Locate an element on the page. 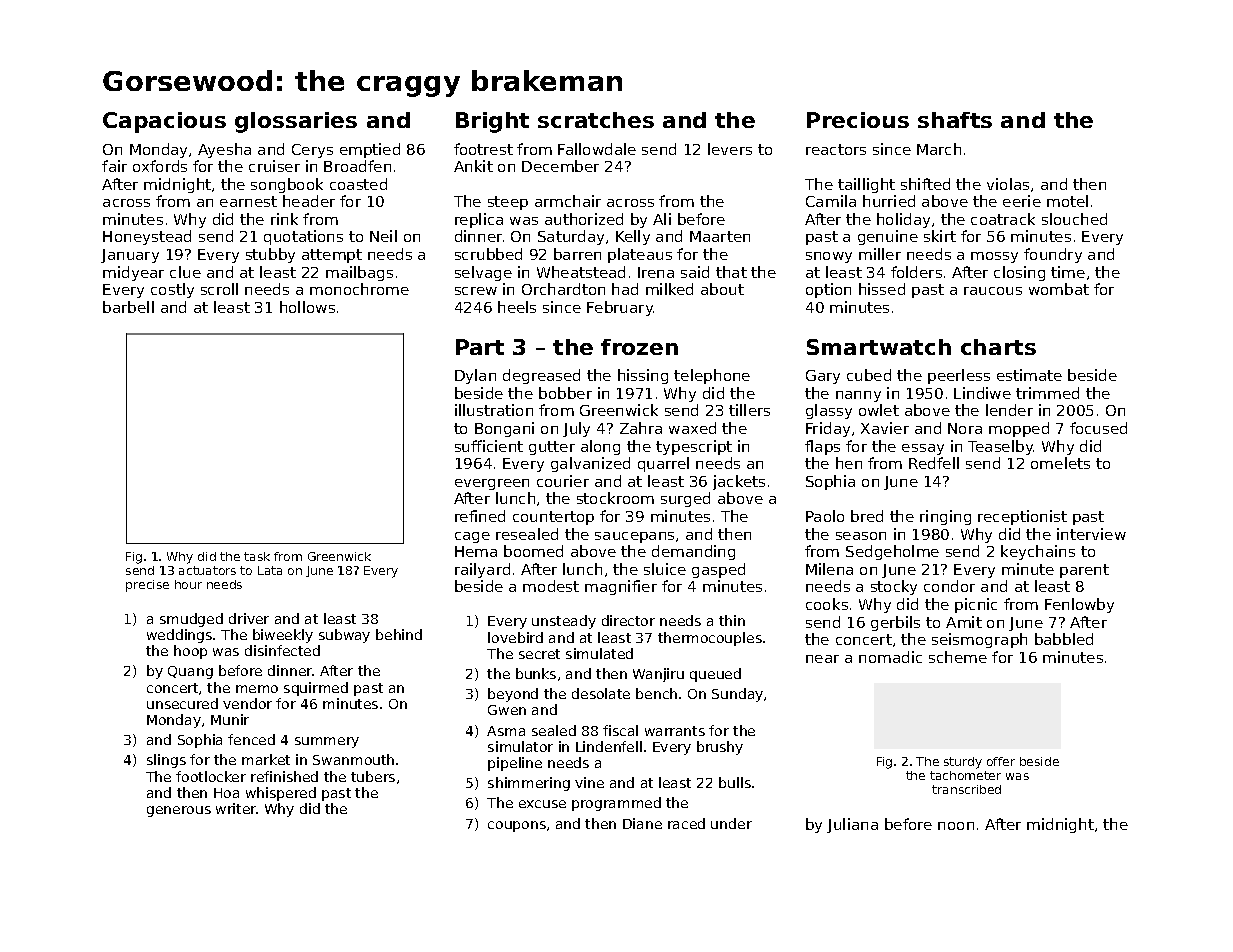 The width and height of the document is (1233, 952). hollows is located at coordinates (307, 307).
